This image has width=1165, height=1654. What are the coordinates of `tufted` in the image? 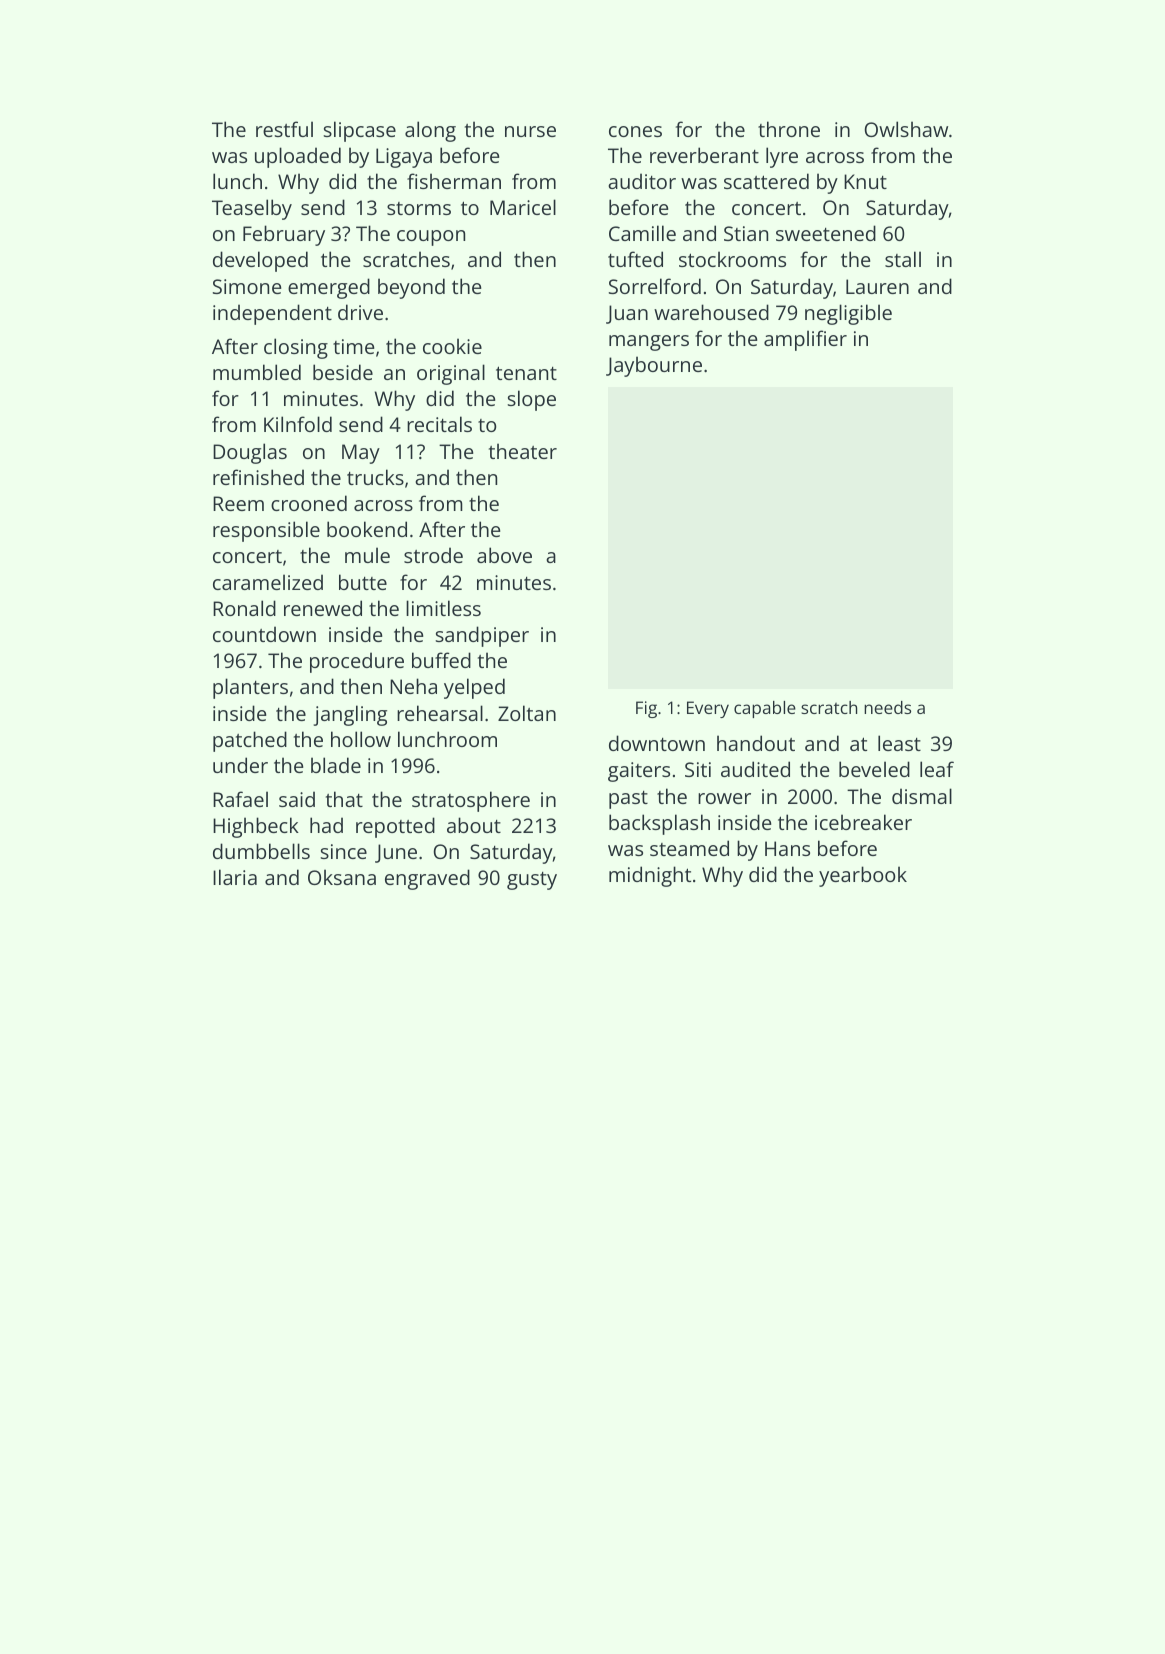 It's located at (635, 259).
